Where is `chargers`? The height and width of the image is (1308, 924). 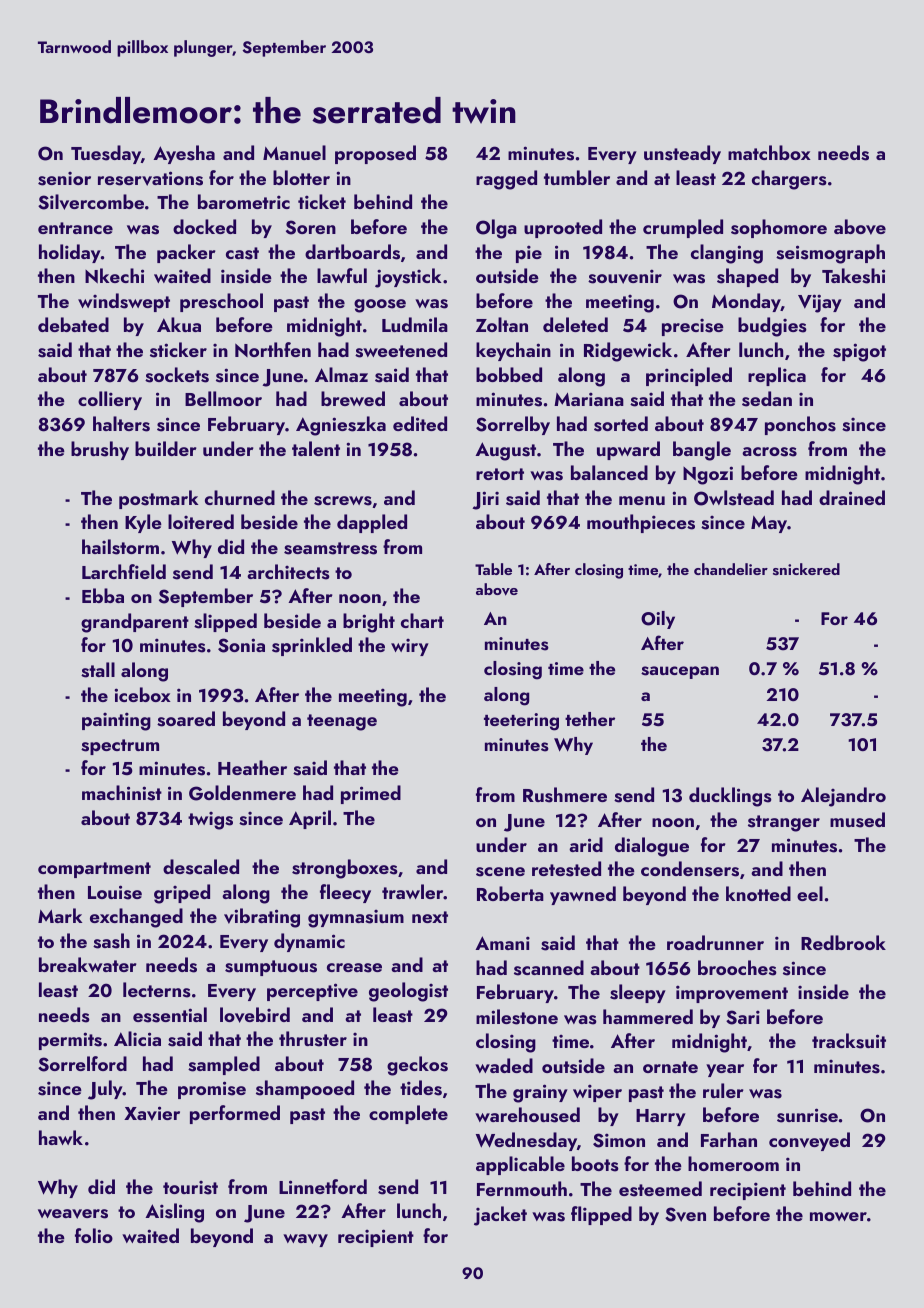
chargers is located at coordinates (789, 180).
